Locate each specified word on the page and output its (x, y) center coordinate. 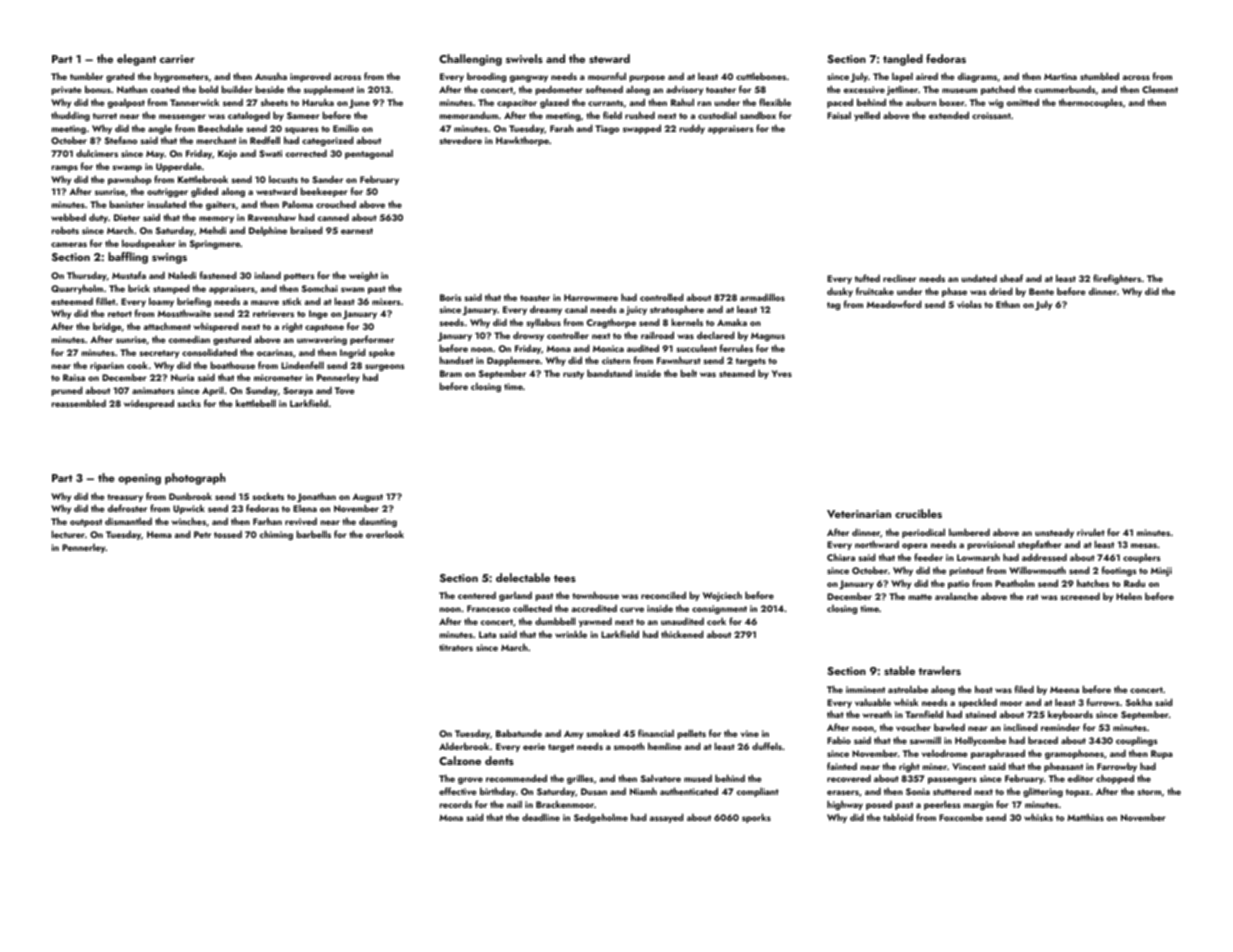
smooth (629, 746)
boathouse (233, 365)
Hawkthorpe (522, 141)
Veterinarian (859, 514)
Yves (782, 373)
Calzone (460, 760)
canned (333, 217)
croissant (991, 115)
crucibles (918, 513)
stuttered (952, 791)
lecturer (68, 534)
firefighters (1117, 279)
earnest (357, 231)
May (155, 154)
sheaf (1011, 278)
